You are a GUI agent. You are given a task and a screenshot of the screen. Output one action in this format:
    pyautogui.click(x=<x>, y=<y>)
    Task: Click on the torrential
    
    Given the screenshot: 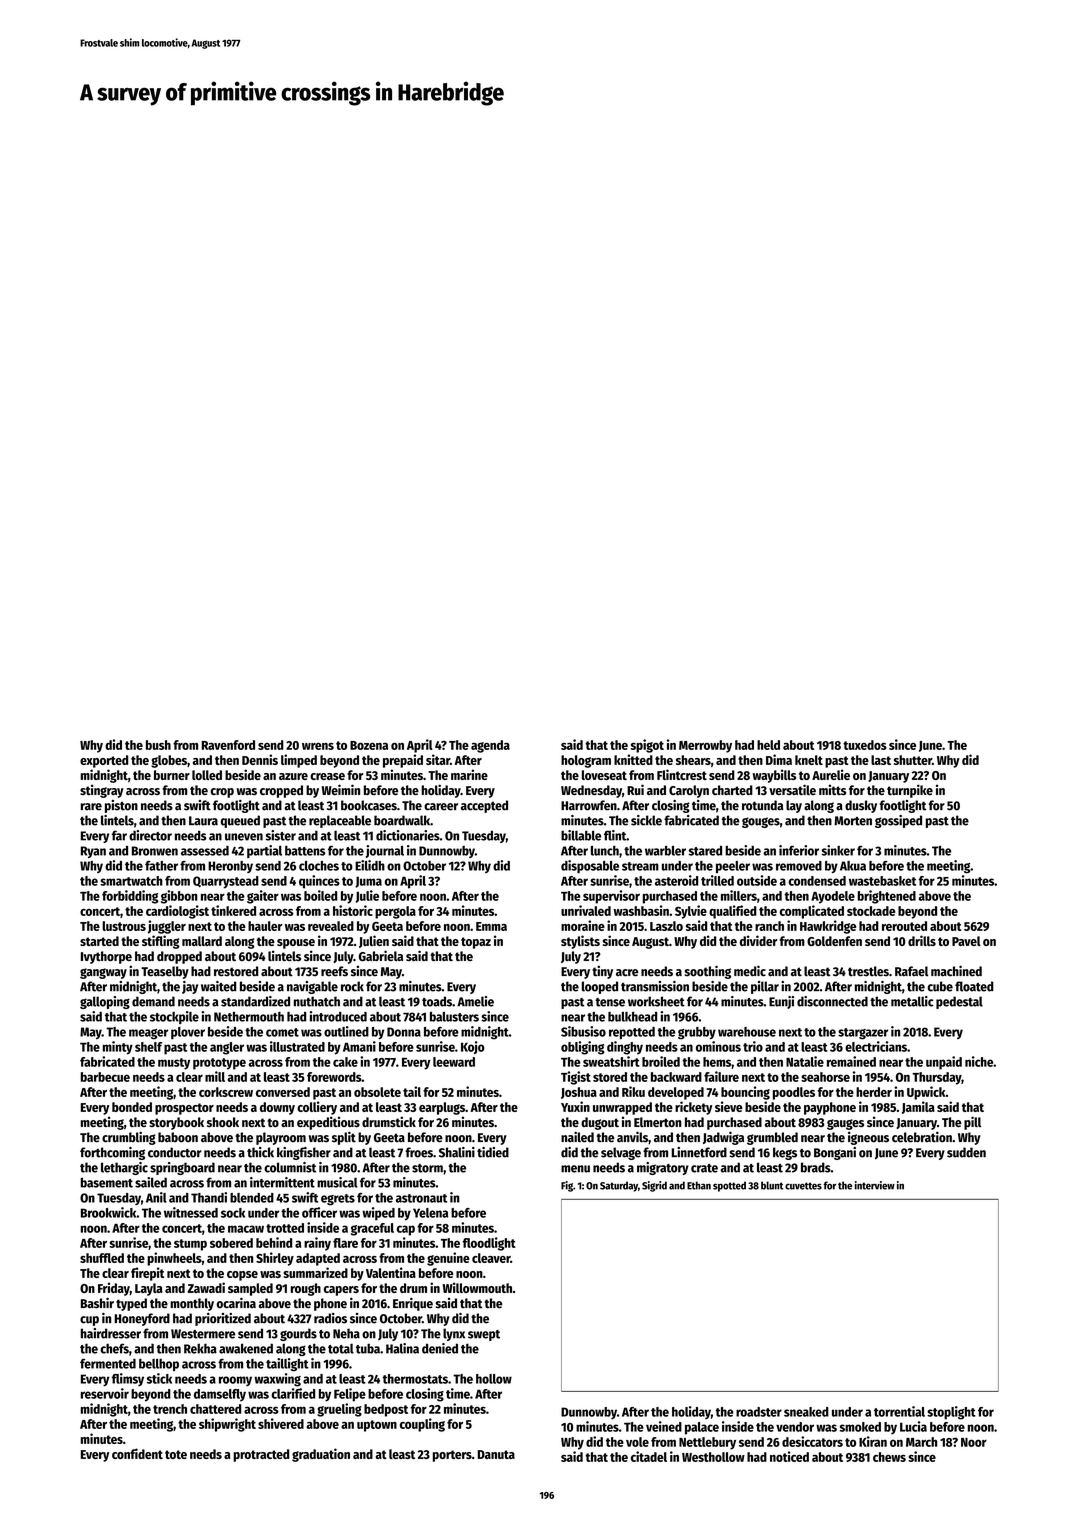 What is the action you would take?
    pyautogui.click(x=899, y=1411)
